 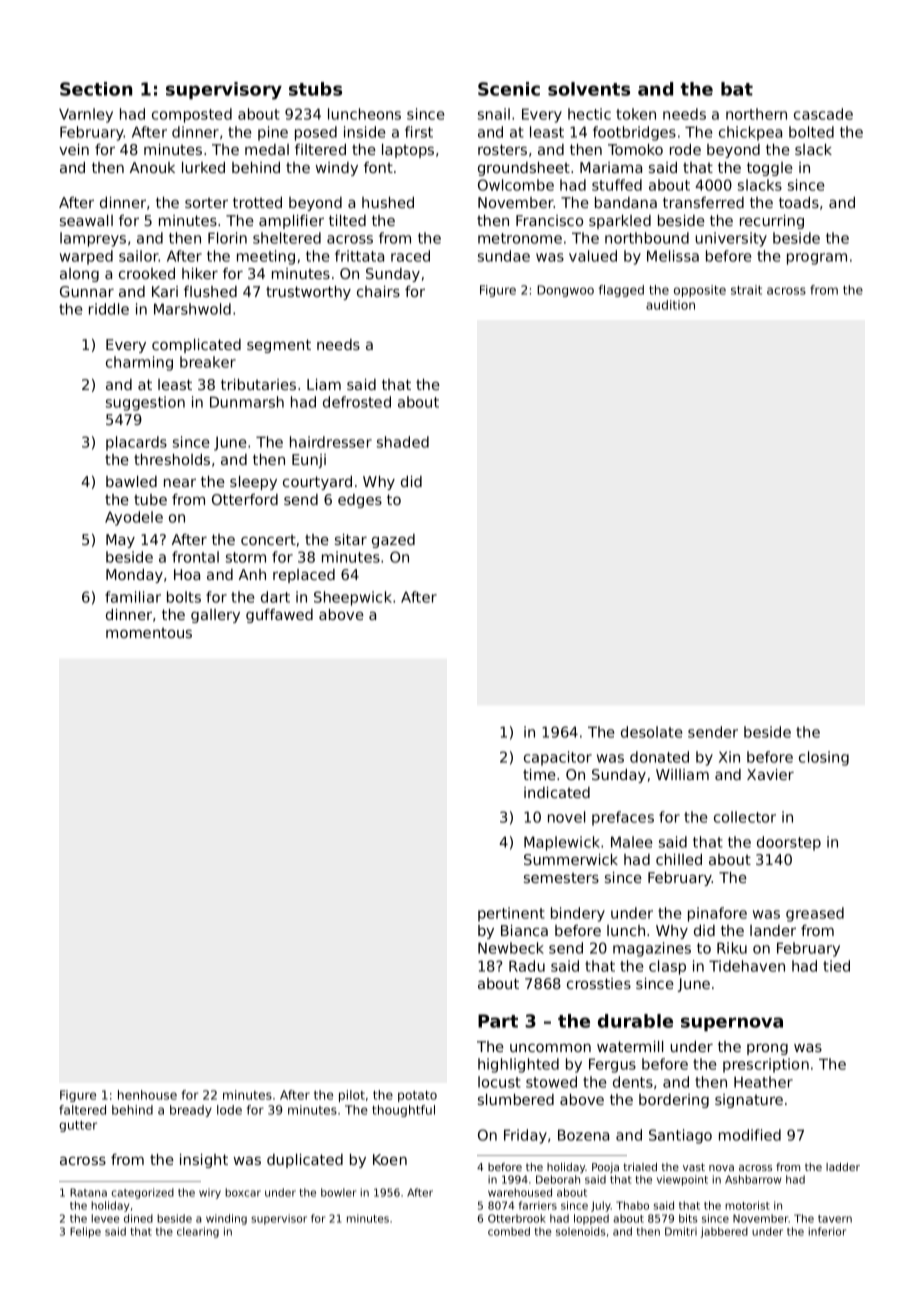 I want to click on Felipe, so click(x=85, y=1232).
